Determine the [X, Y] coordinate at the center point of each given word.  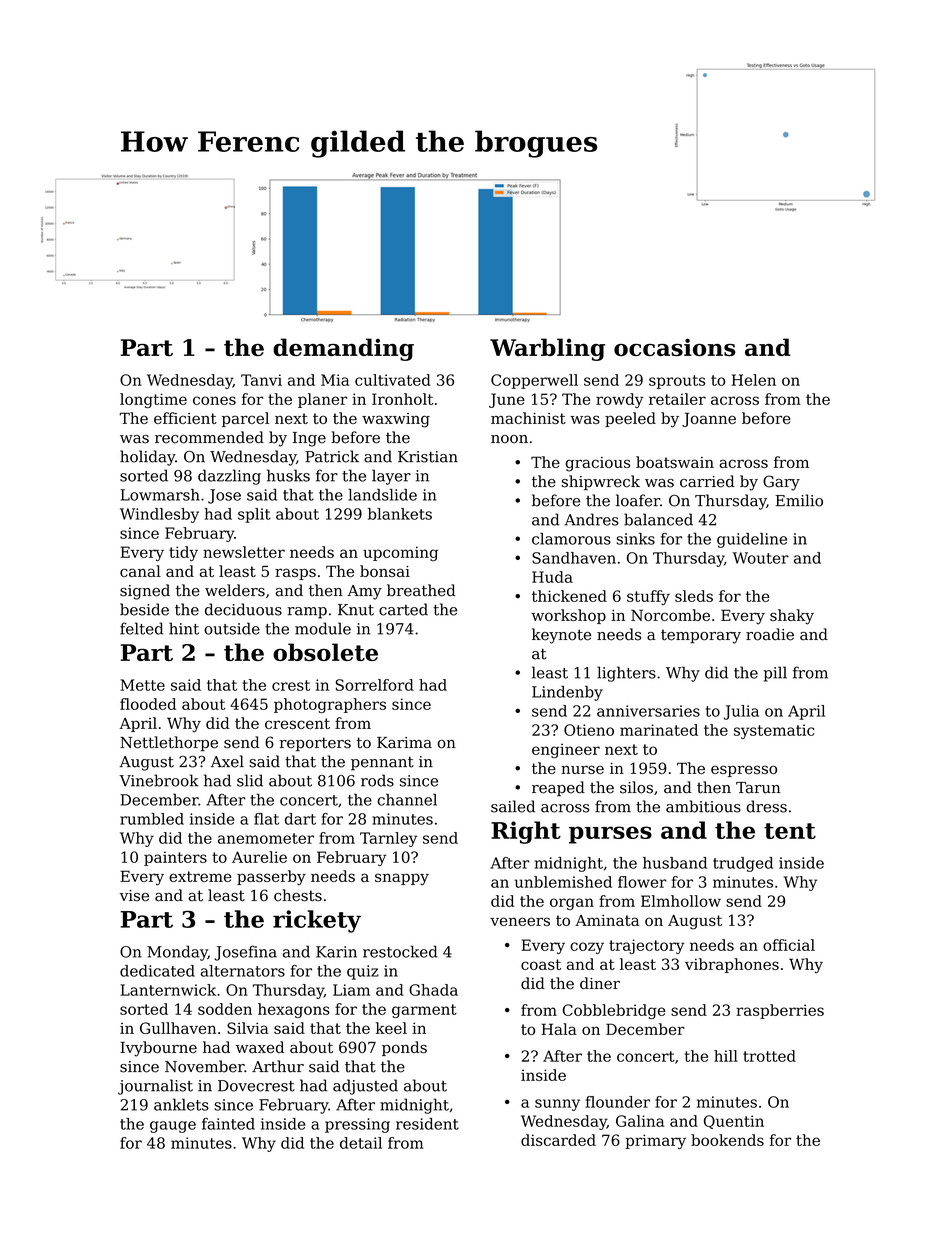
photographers [330, 705]
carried [707, 481]
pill [775, 674]
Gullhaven [178, 1028]
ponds [404, 1048]
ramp [307, 613]
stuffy [648, 597]
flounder [617, 1102]
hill [726, 1056]
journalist [155, 1087]
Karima [404, 743]
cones [214, 400]
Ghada [433, 990]
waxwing [396, 420]
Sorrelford [375, 685]
